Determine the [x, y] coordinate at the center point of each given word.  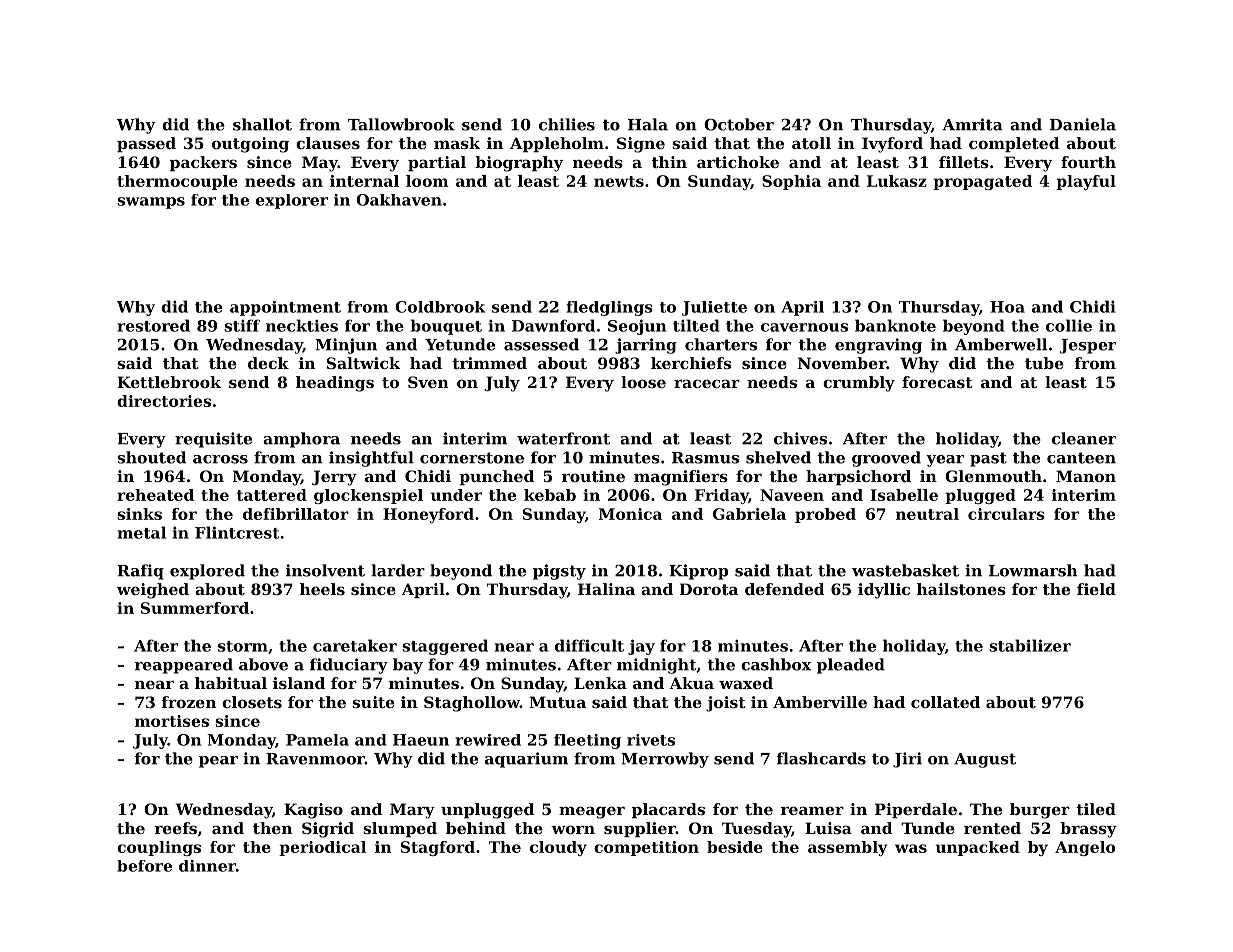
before [144, 866]
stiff [242, 325]
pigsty [559, 572]
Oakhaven [399, 200]
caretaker [355, 645]
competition [646, 848]
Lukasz [897, 181]
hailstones [961, 589]
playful [1086, 182]
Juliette [714, 308]
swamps [151, 203]
